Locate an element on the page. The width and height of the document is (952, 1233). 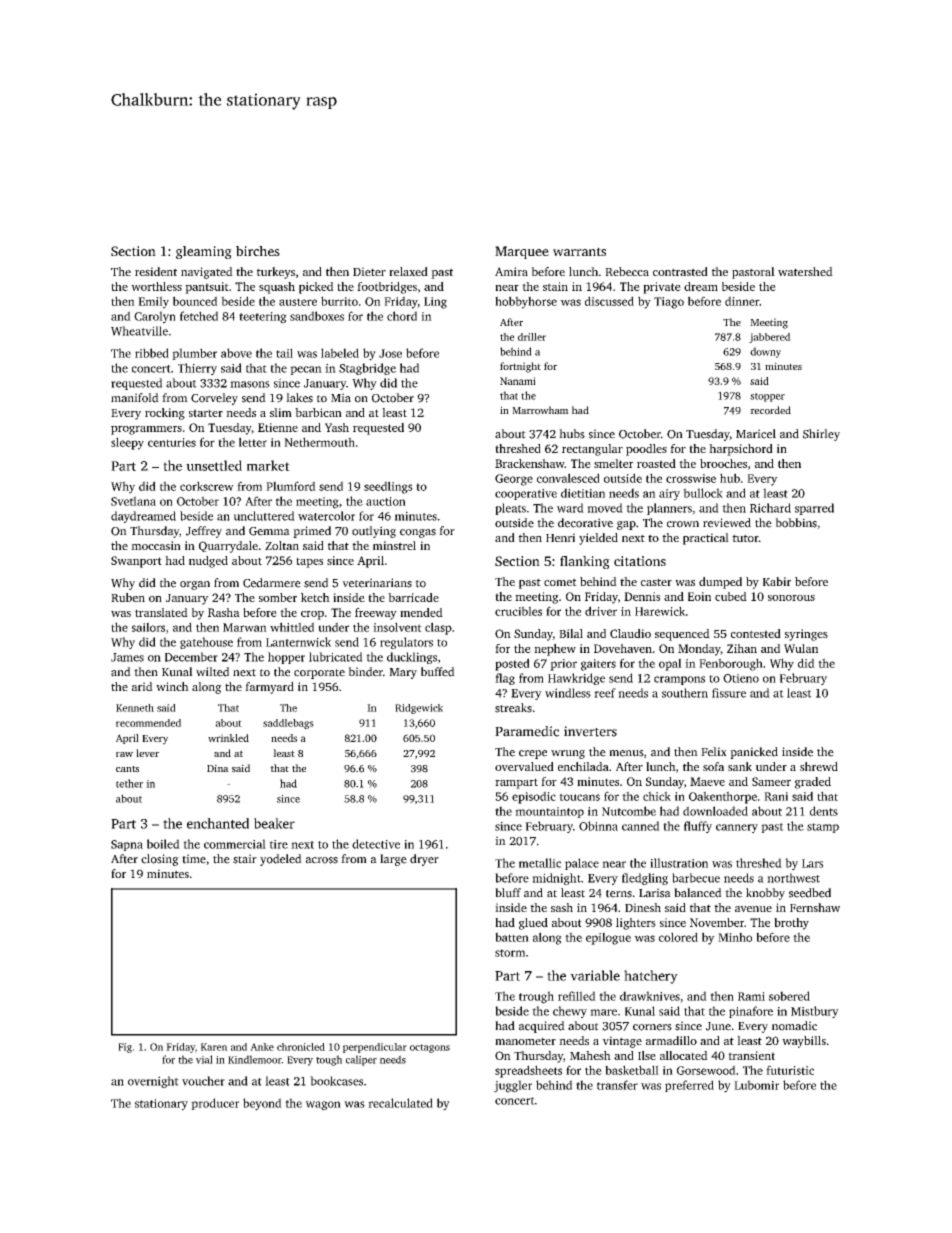
relaxed is located at coordinates (408, 271).
